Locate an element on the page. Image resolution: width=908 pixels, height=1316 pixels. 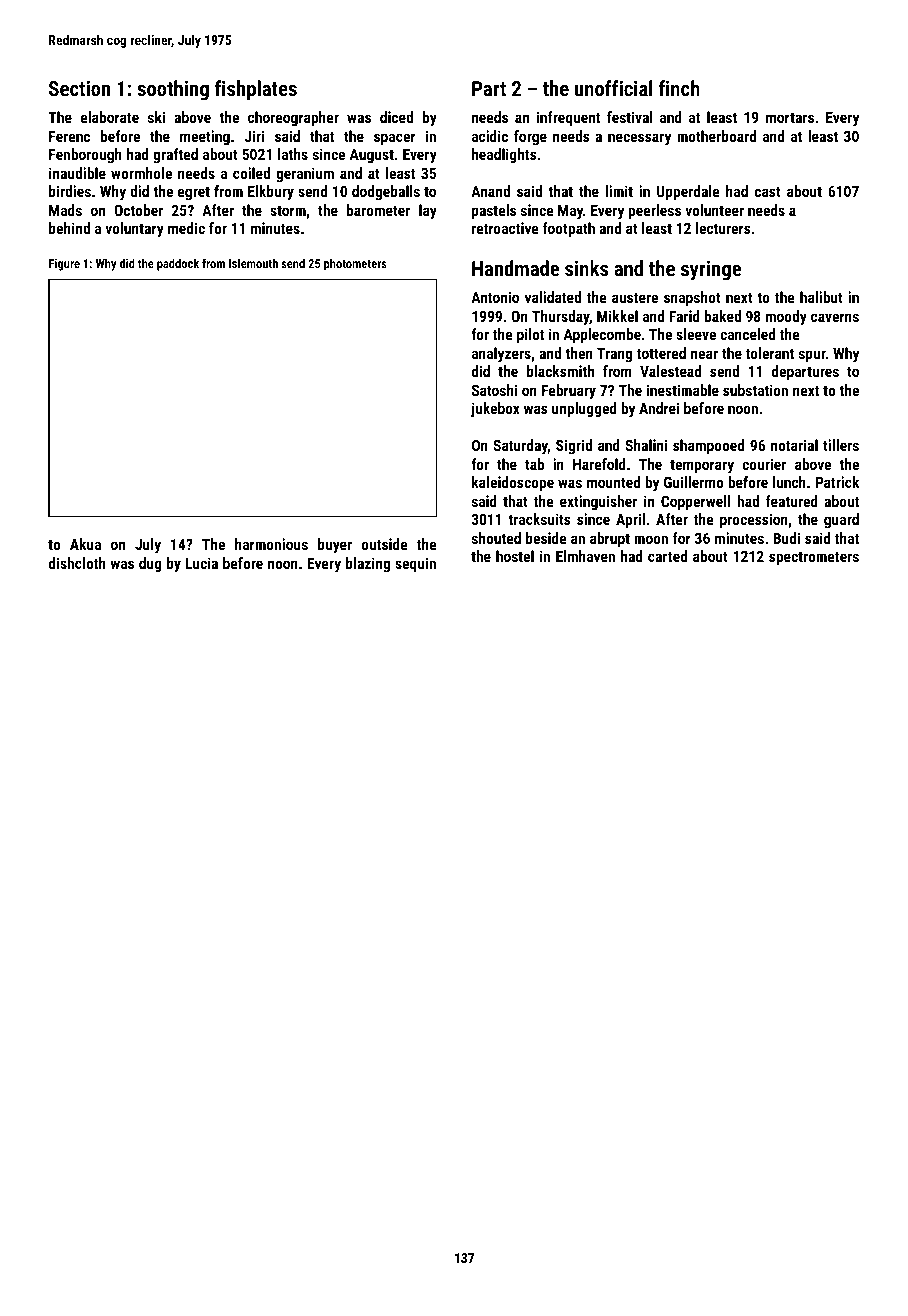
Lucia is located at coordinates (202, 563).
